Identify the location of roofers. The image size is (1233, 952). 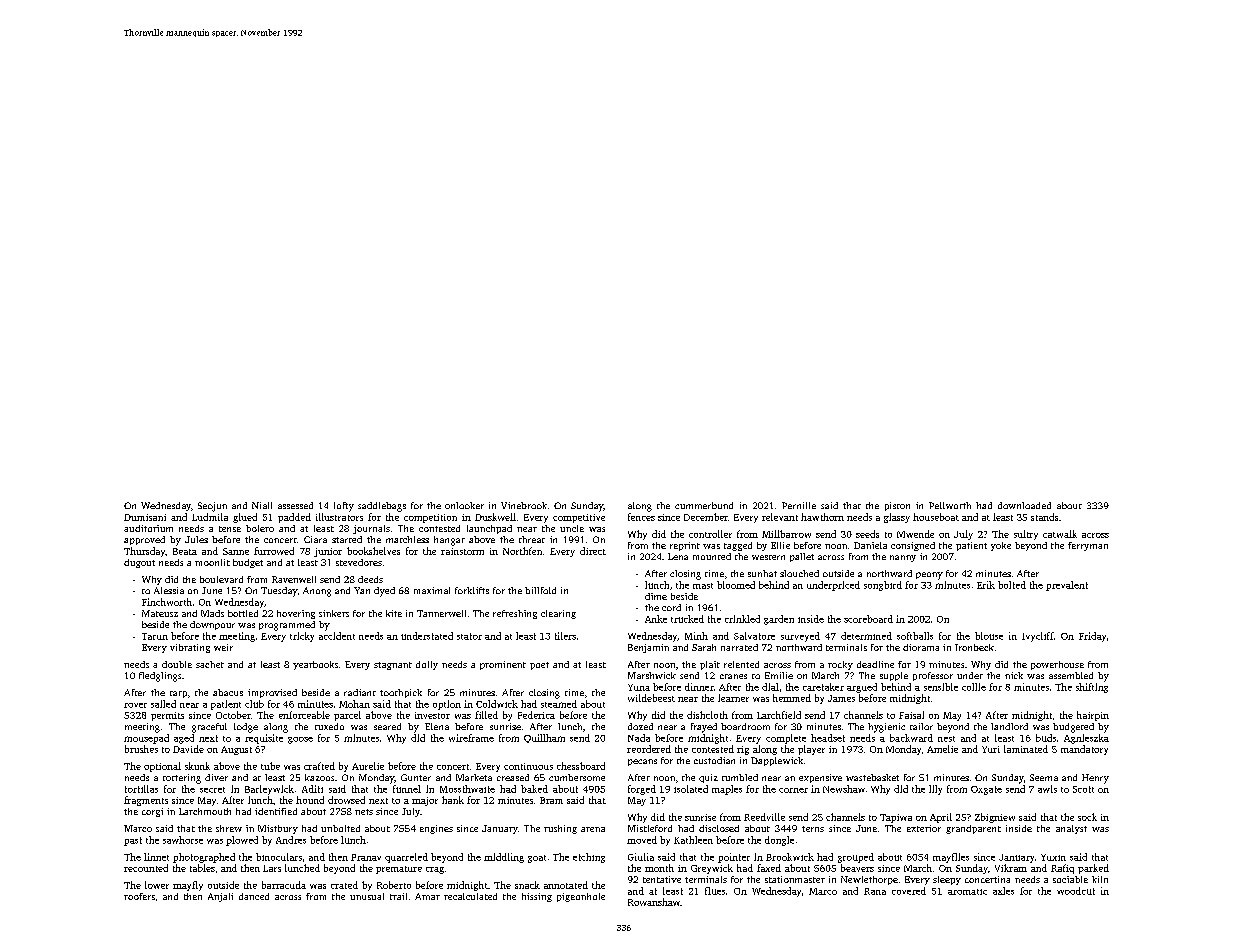
(139, 896).
